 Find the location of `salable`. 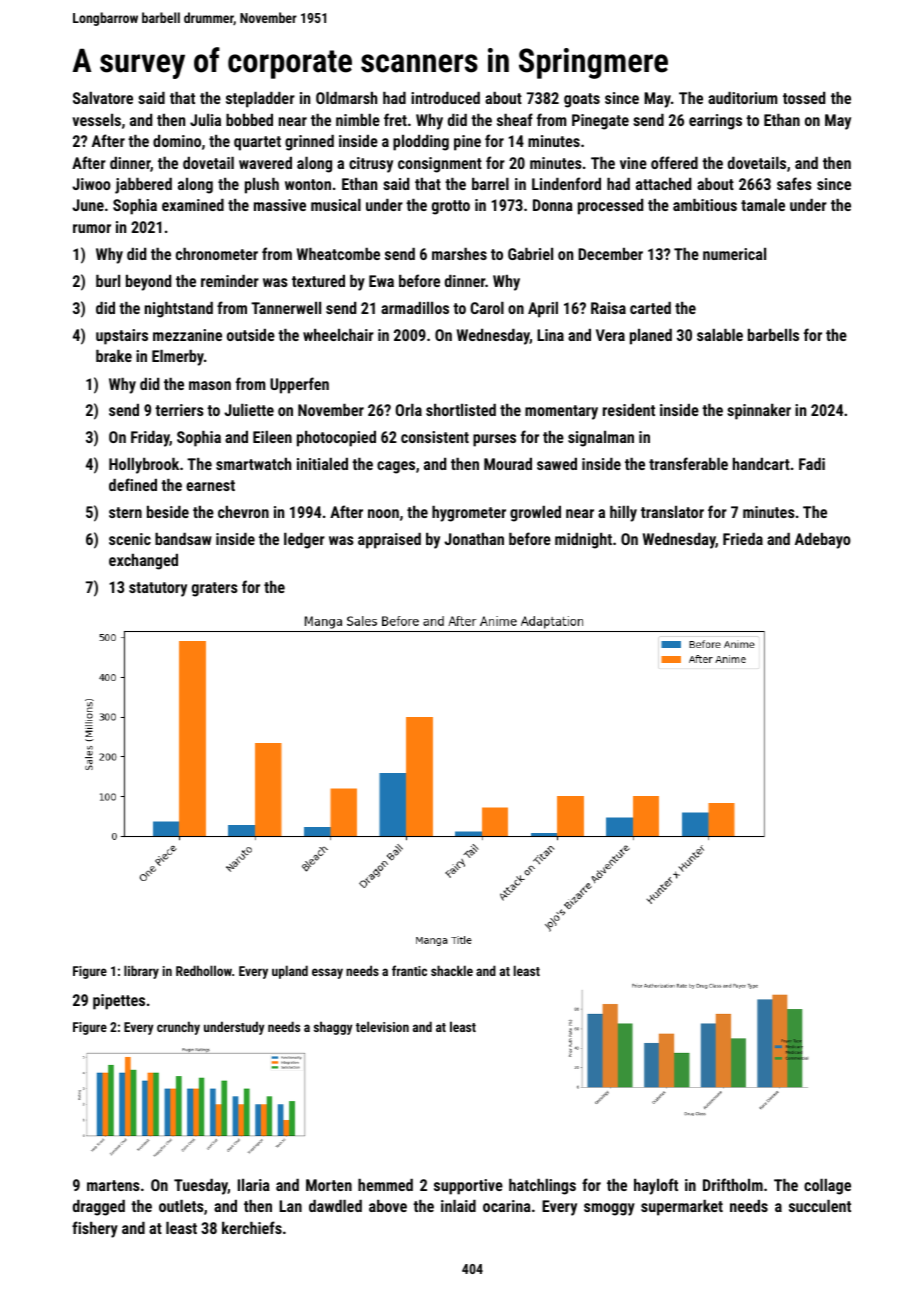

salable is located at coordinates (720, 335).
